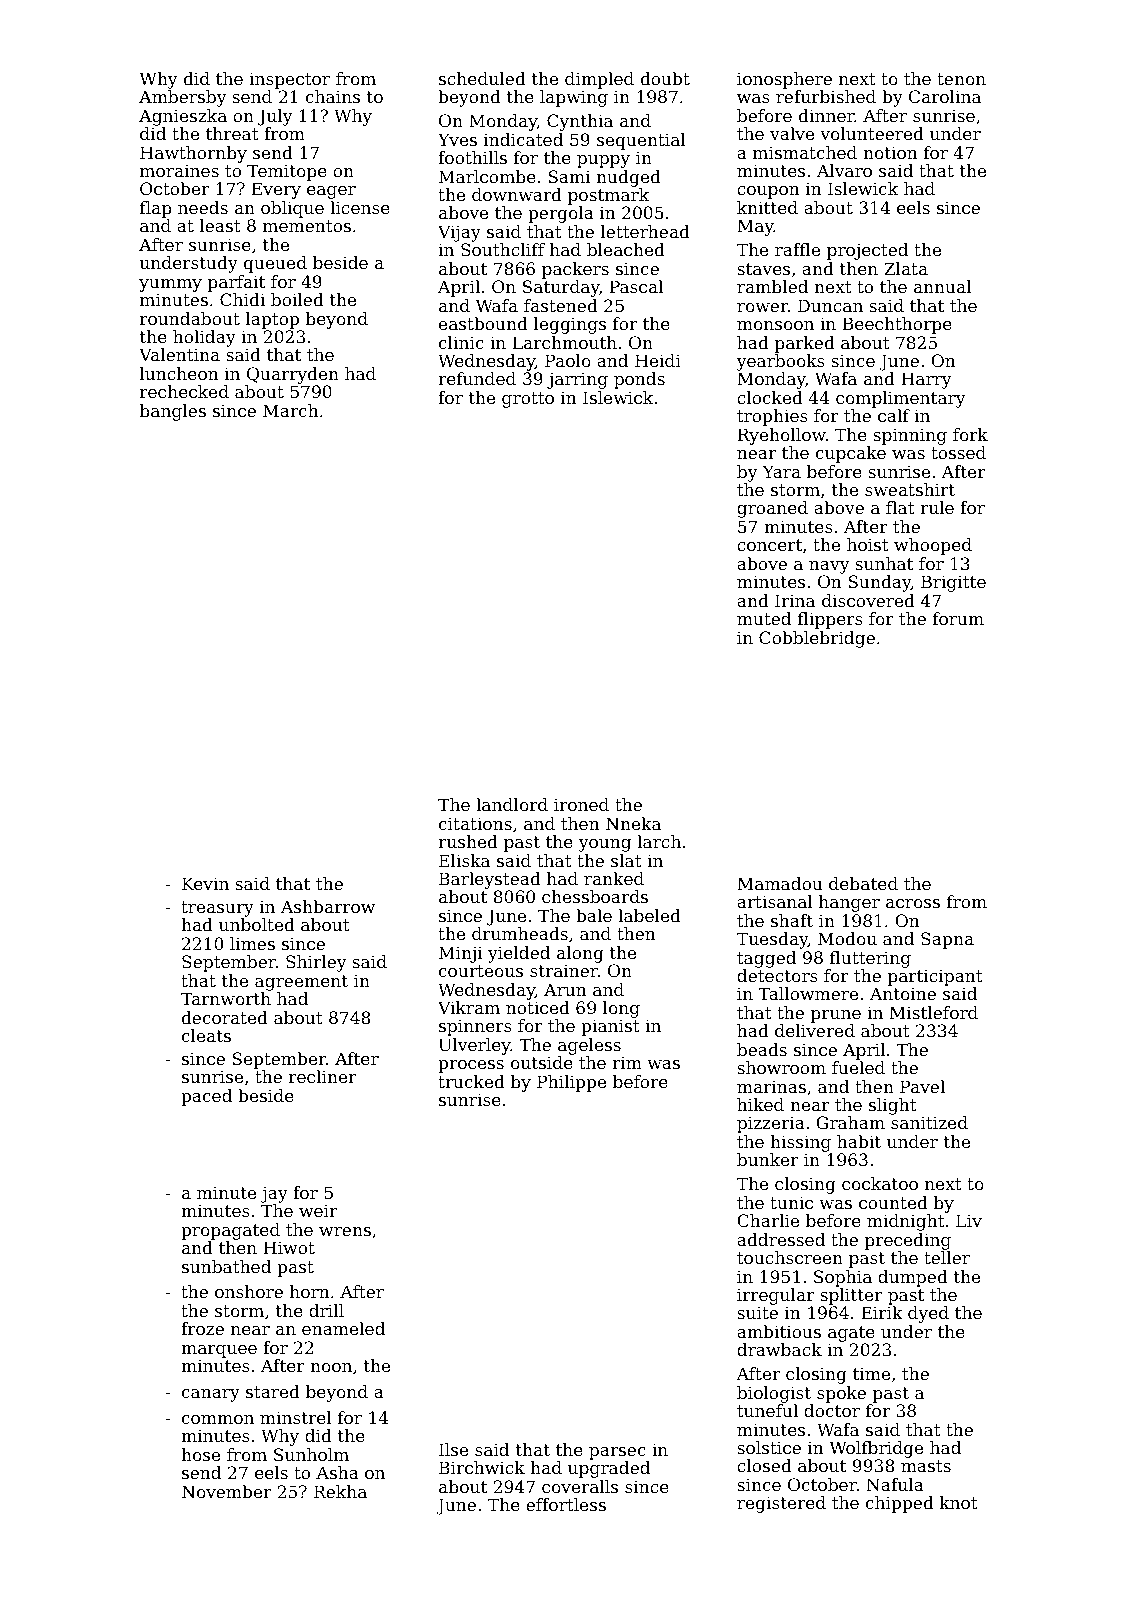  I want to click on bale, so click(594, 915).
